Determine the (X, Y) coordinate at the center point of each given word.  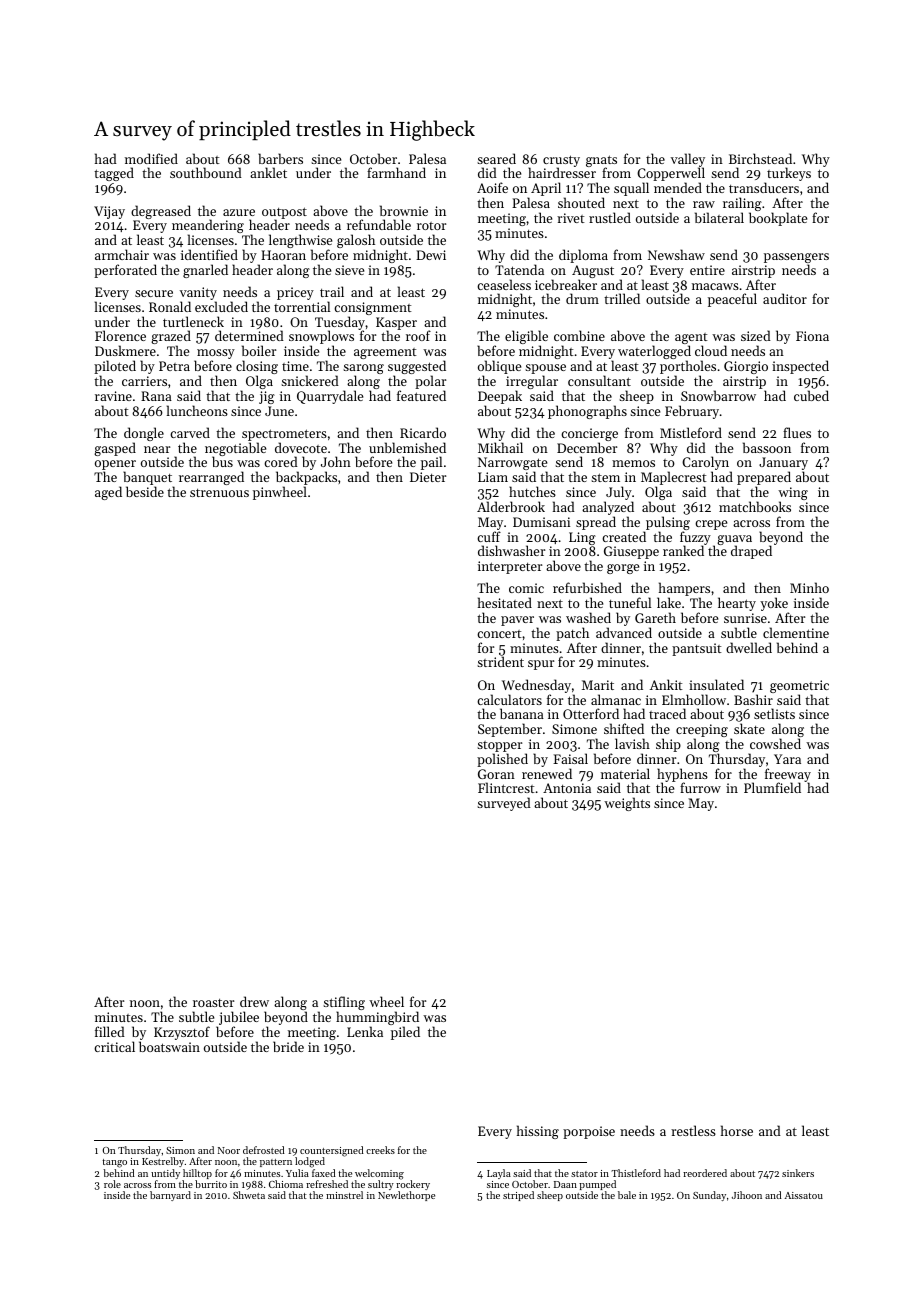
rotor (431, 226)
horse (737, 1130)
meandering (208, 227)
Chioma (286, 1184)
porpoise (589, 1132)
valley (688, 160)
